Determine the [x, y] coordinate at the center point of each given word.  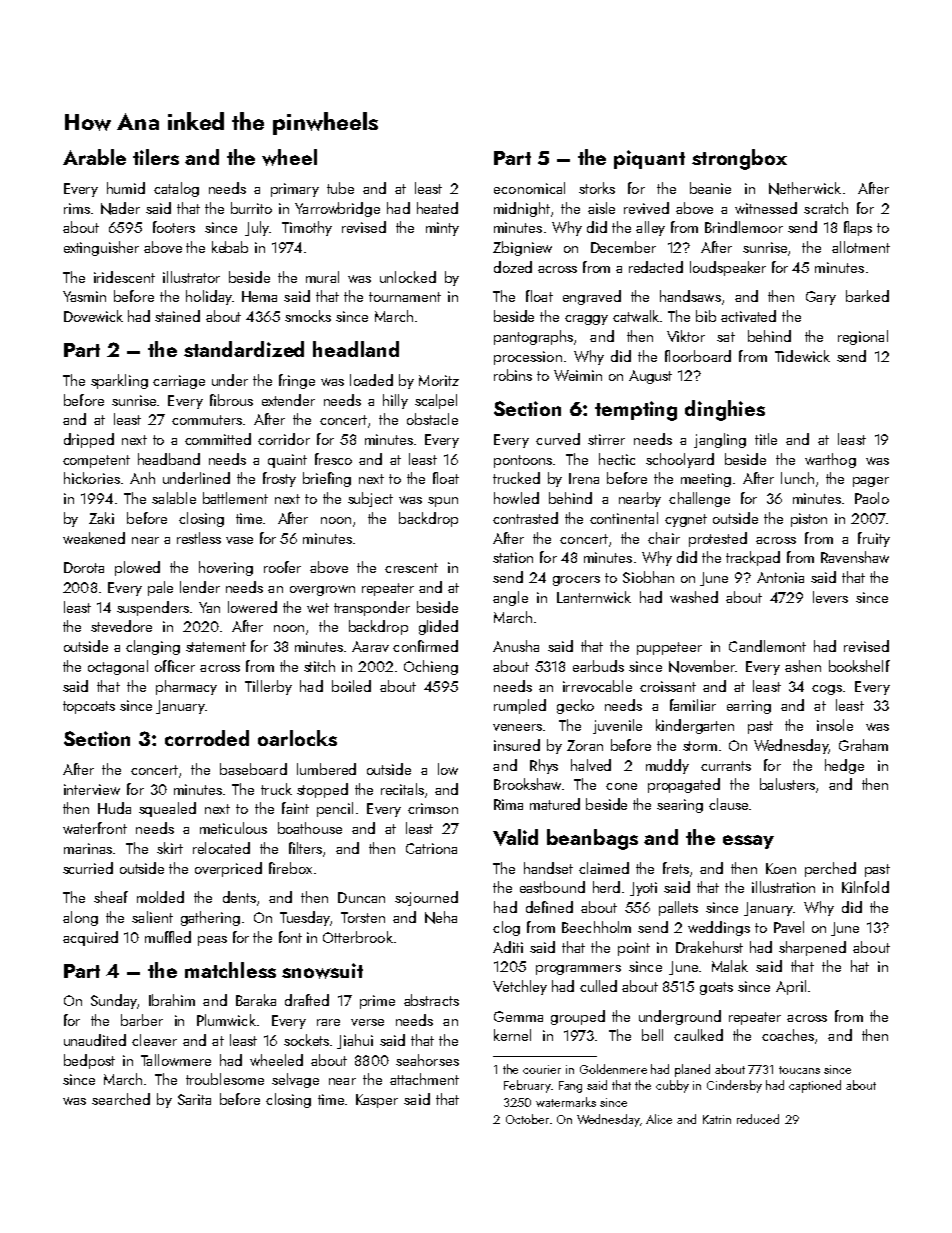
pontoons [523, 461]
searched [121, 1099]
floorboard [698, 356]
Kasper [377, 1101]
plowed [137, 568]
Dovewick [93, 316]
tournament [405, 297]
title [766, 439]
